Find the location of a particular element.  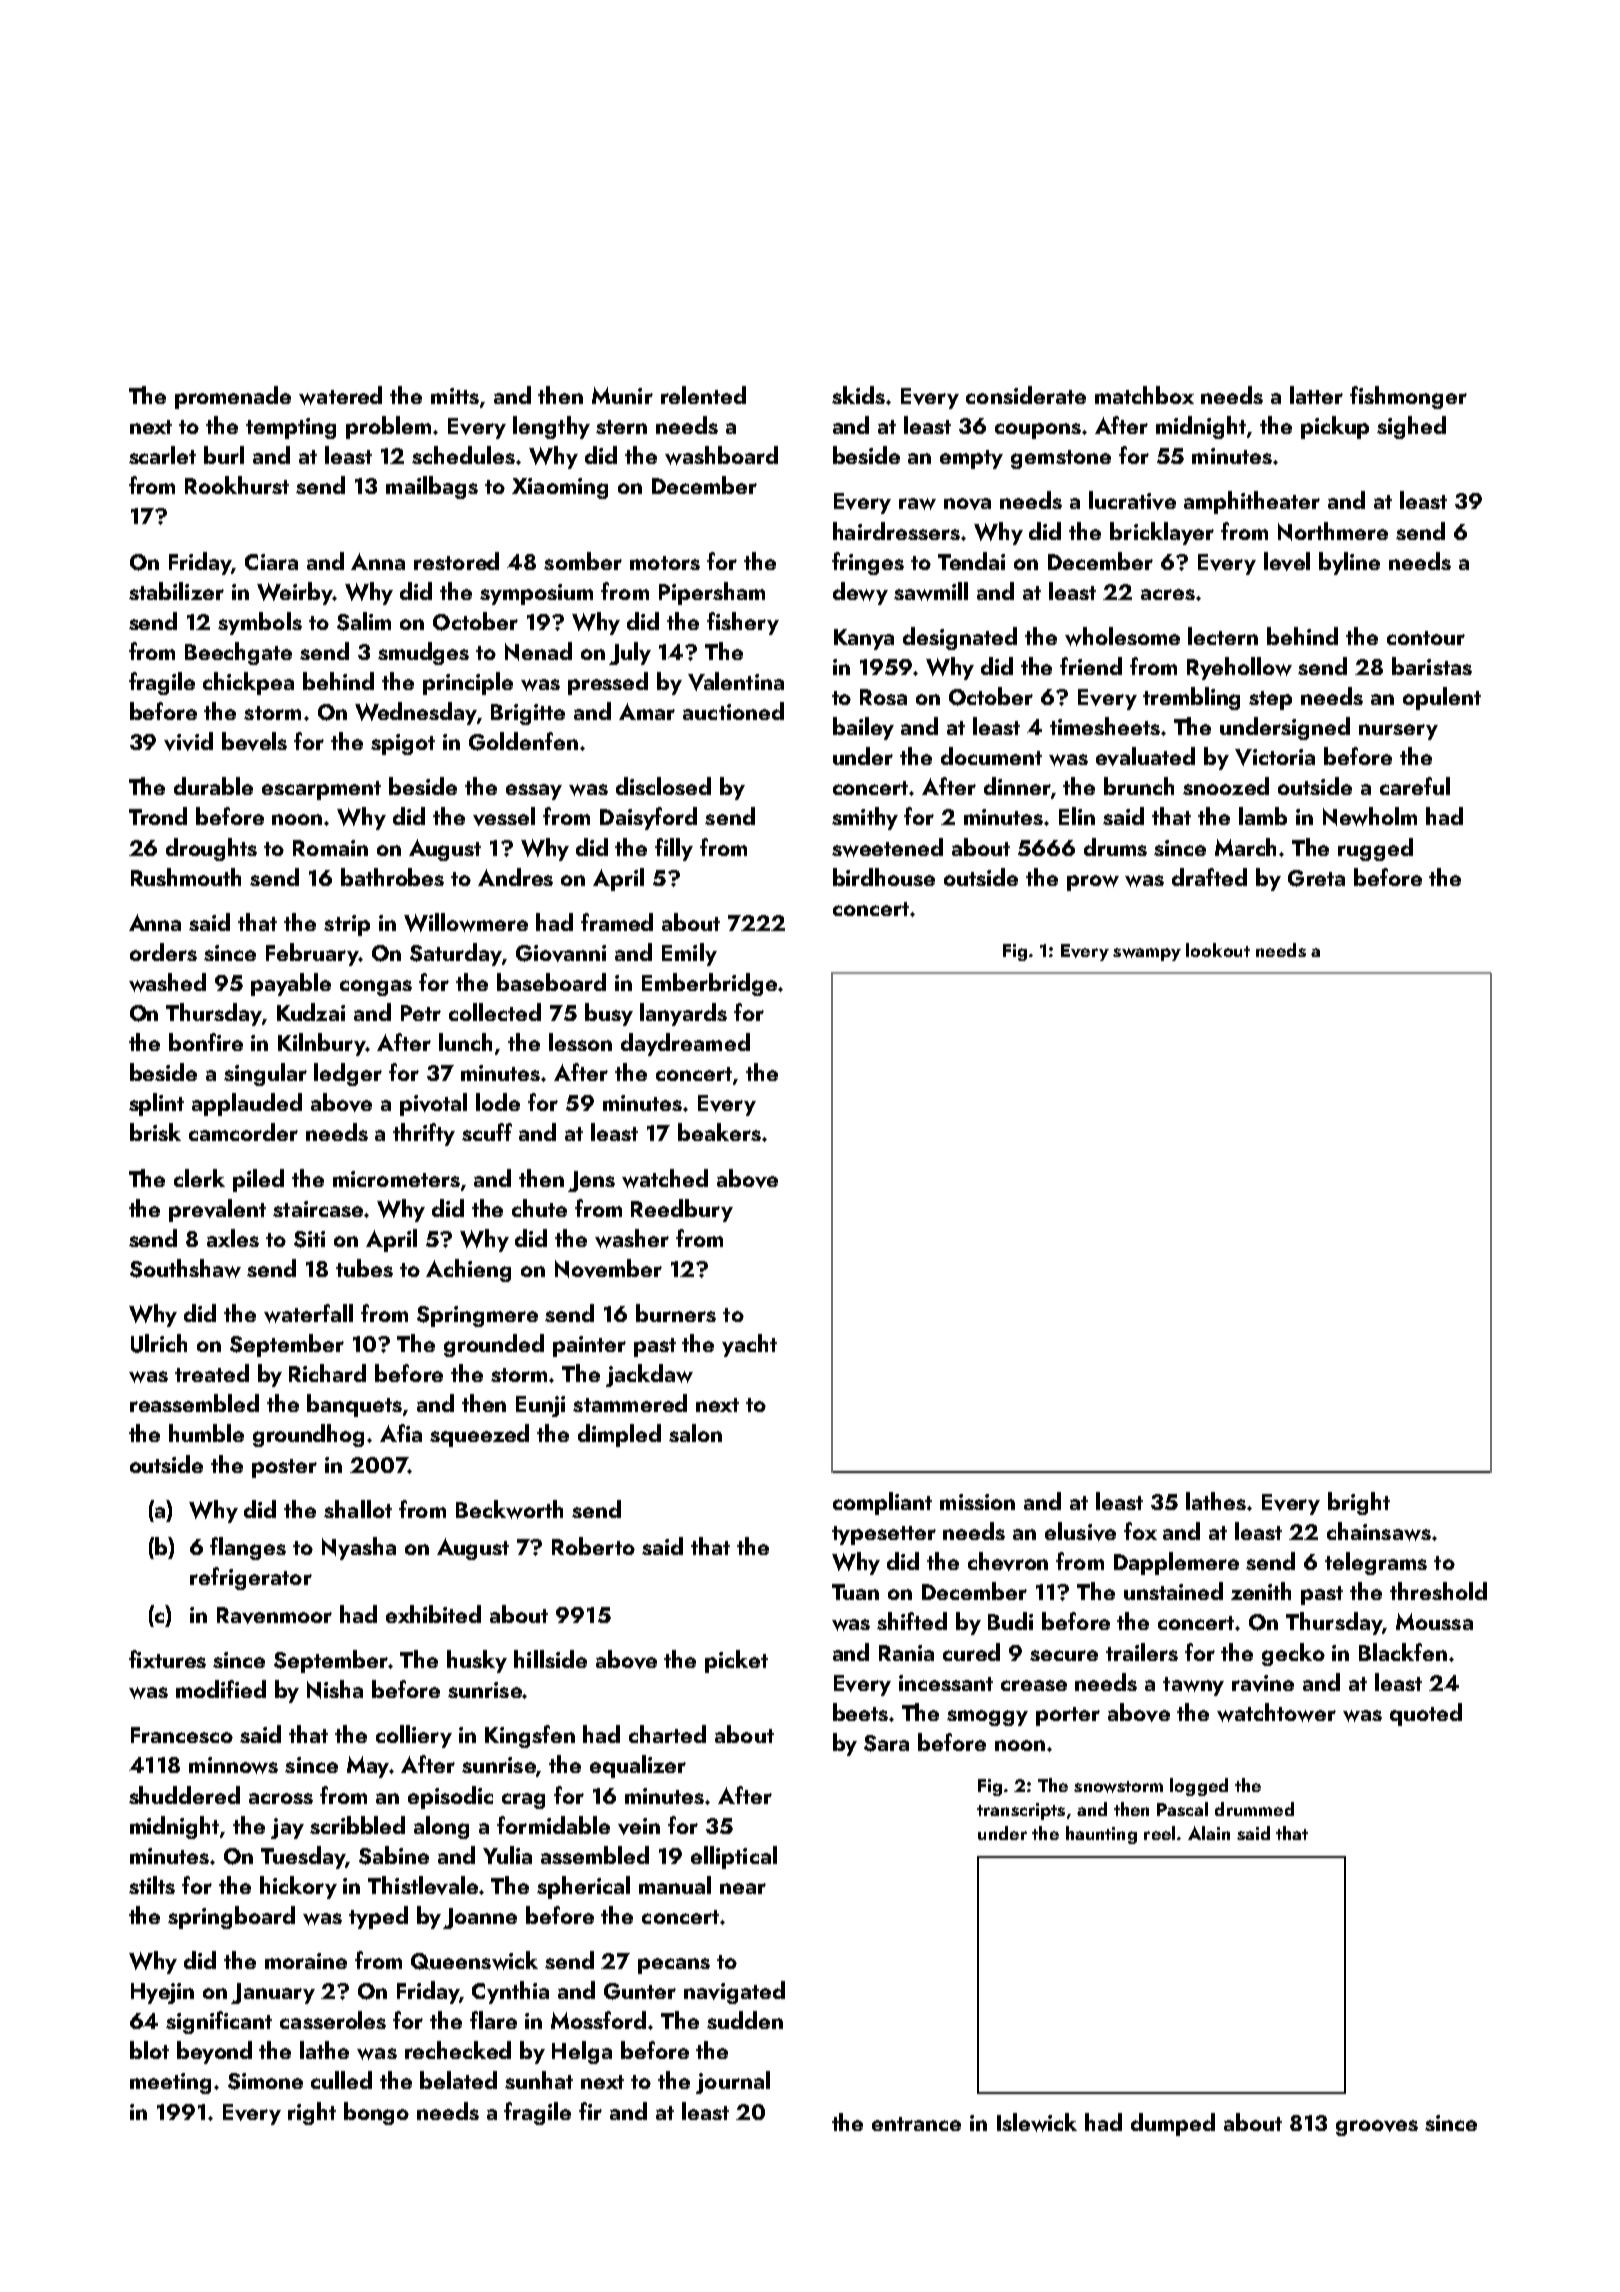

telegrams is located at coordinates (1376, 1563).
